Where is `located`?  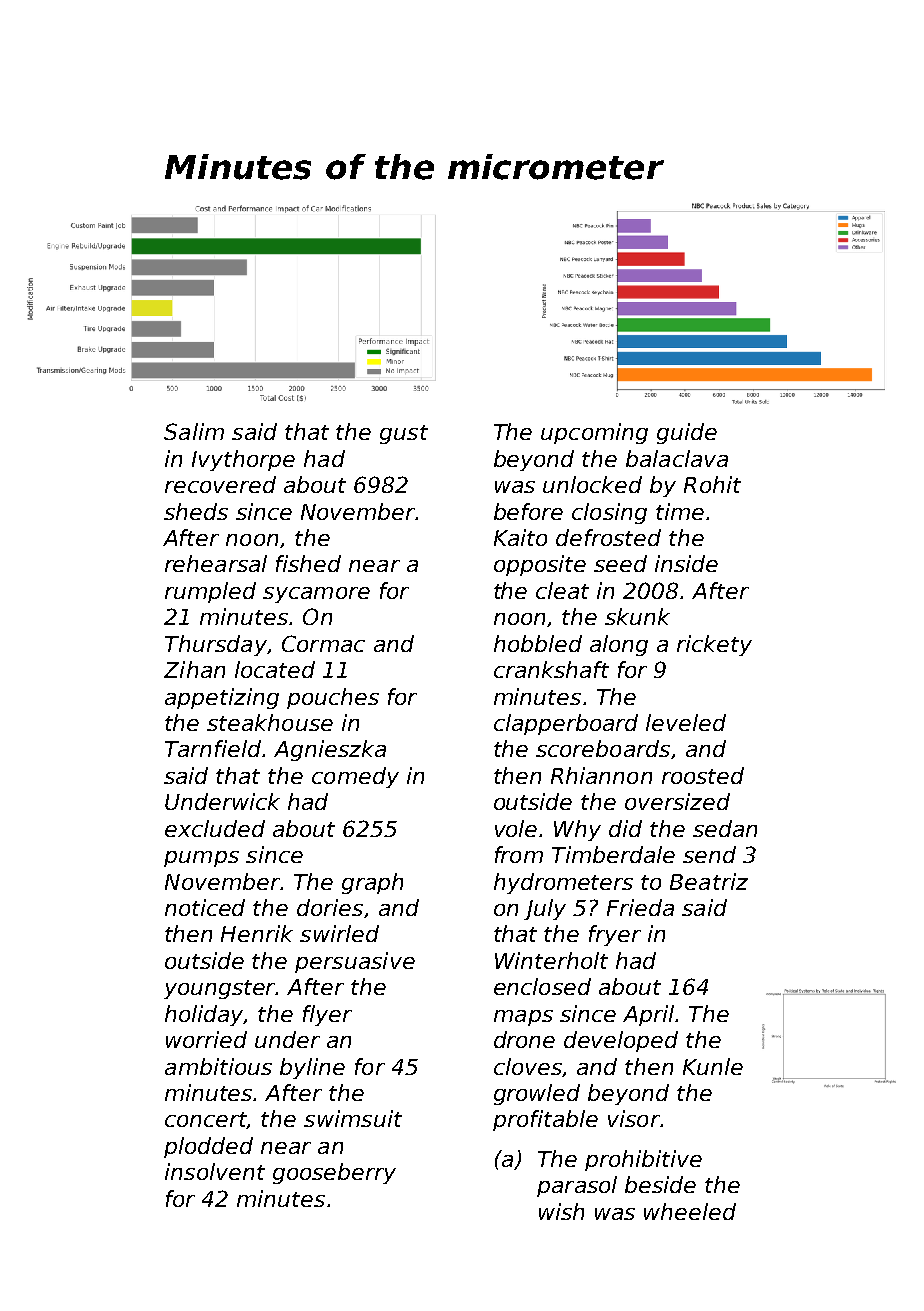 located is located at coordinates (275, 669).
